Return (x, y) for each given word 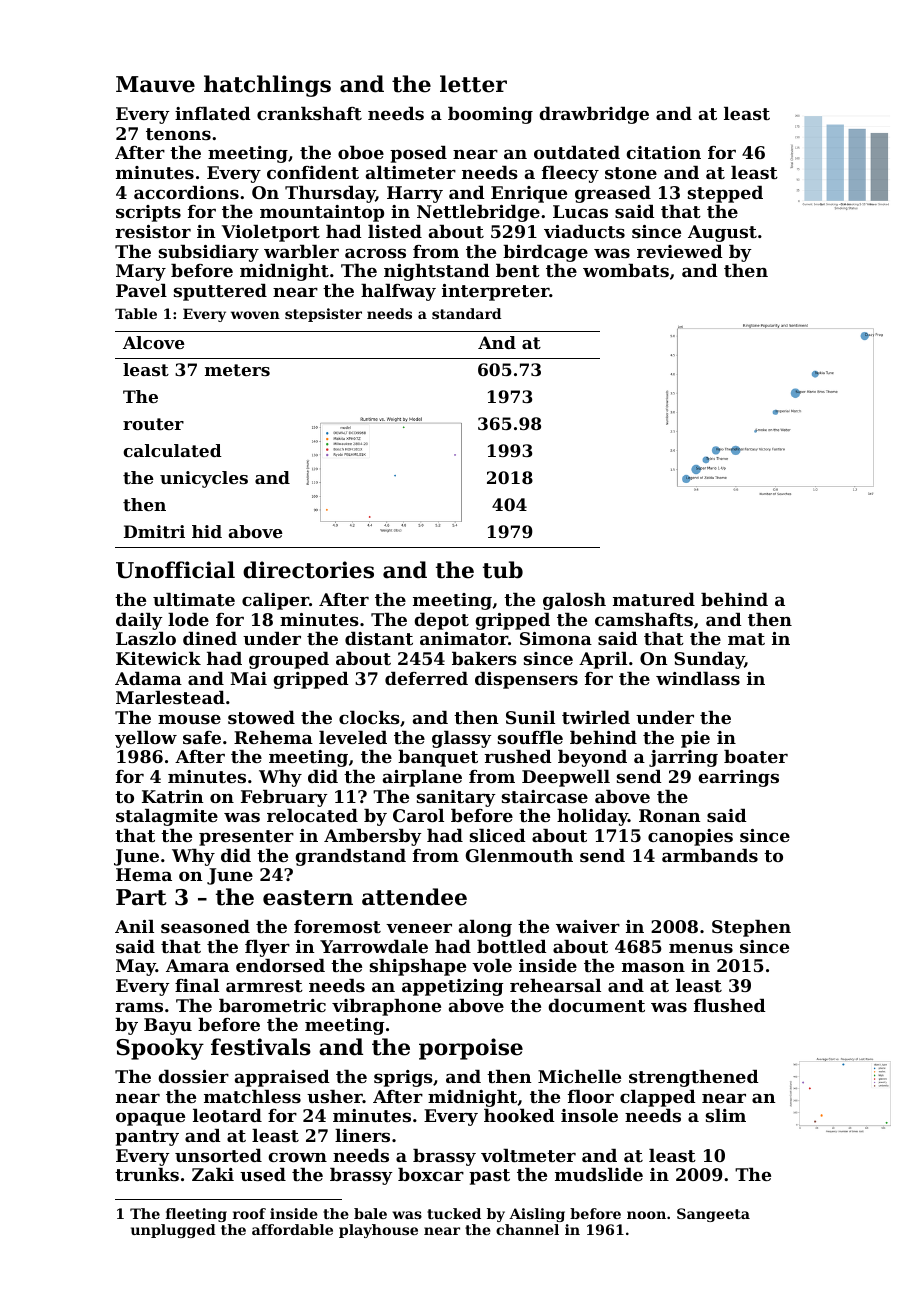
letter (473, 84)
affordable (292, 1229)
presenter (246, 838)
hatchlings (267, 86)
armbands (710, 855)
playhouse (378, 1231)
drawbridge (594, 115)
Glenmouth (519, 855)
